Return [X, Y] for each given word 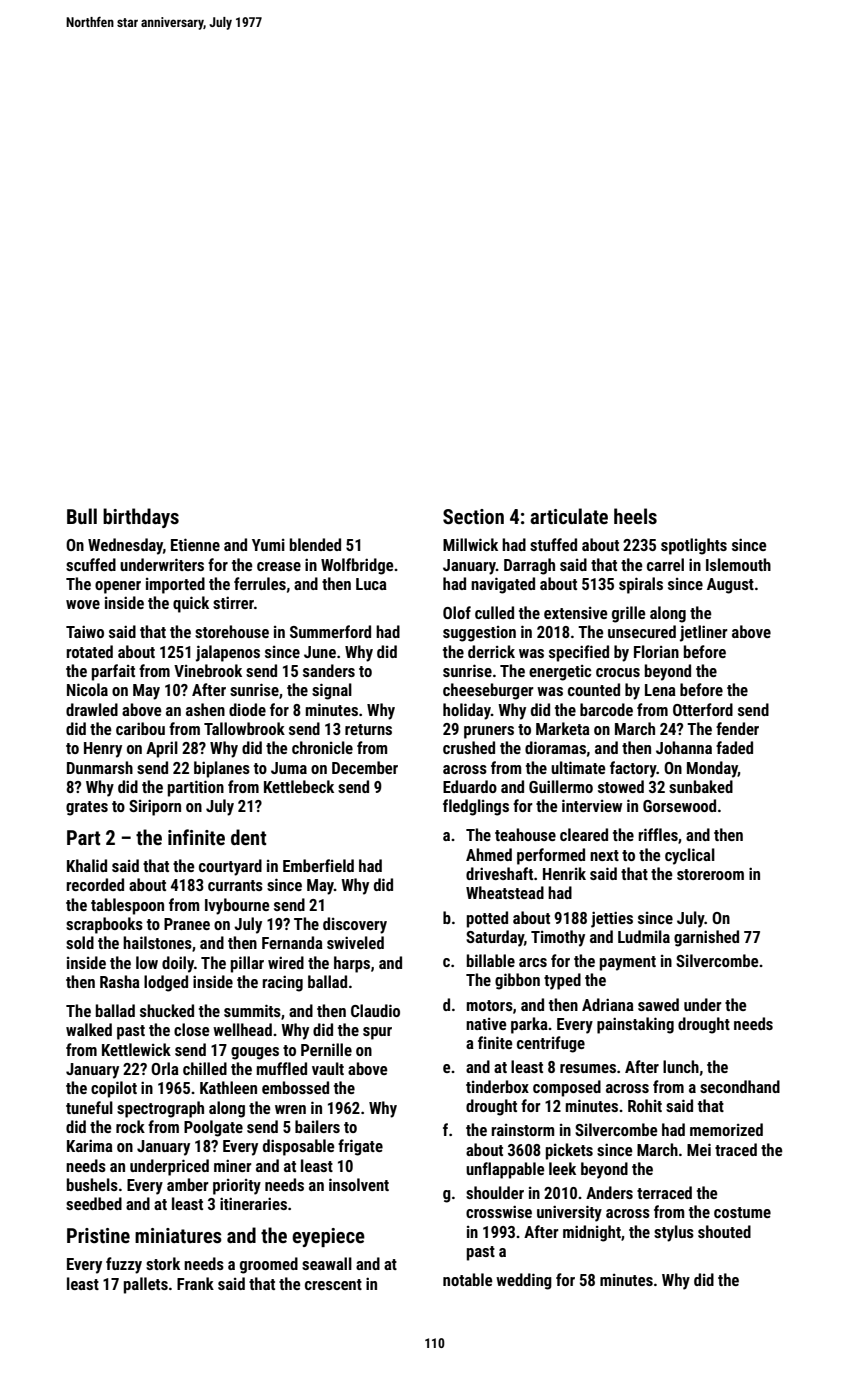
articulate [569, 516]
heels [635, 516]
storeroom [710, 874]
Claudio [375, 1010]
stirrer [233, 602]
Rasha [120, 981]
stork [163, 1263]
